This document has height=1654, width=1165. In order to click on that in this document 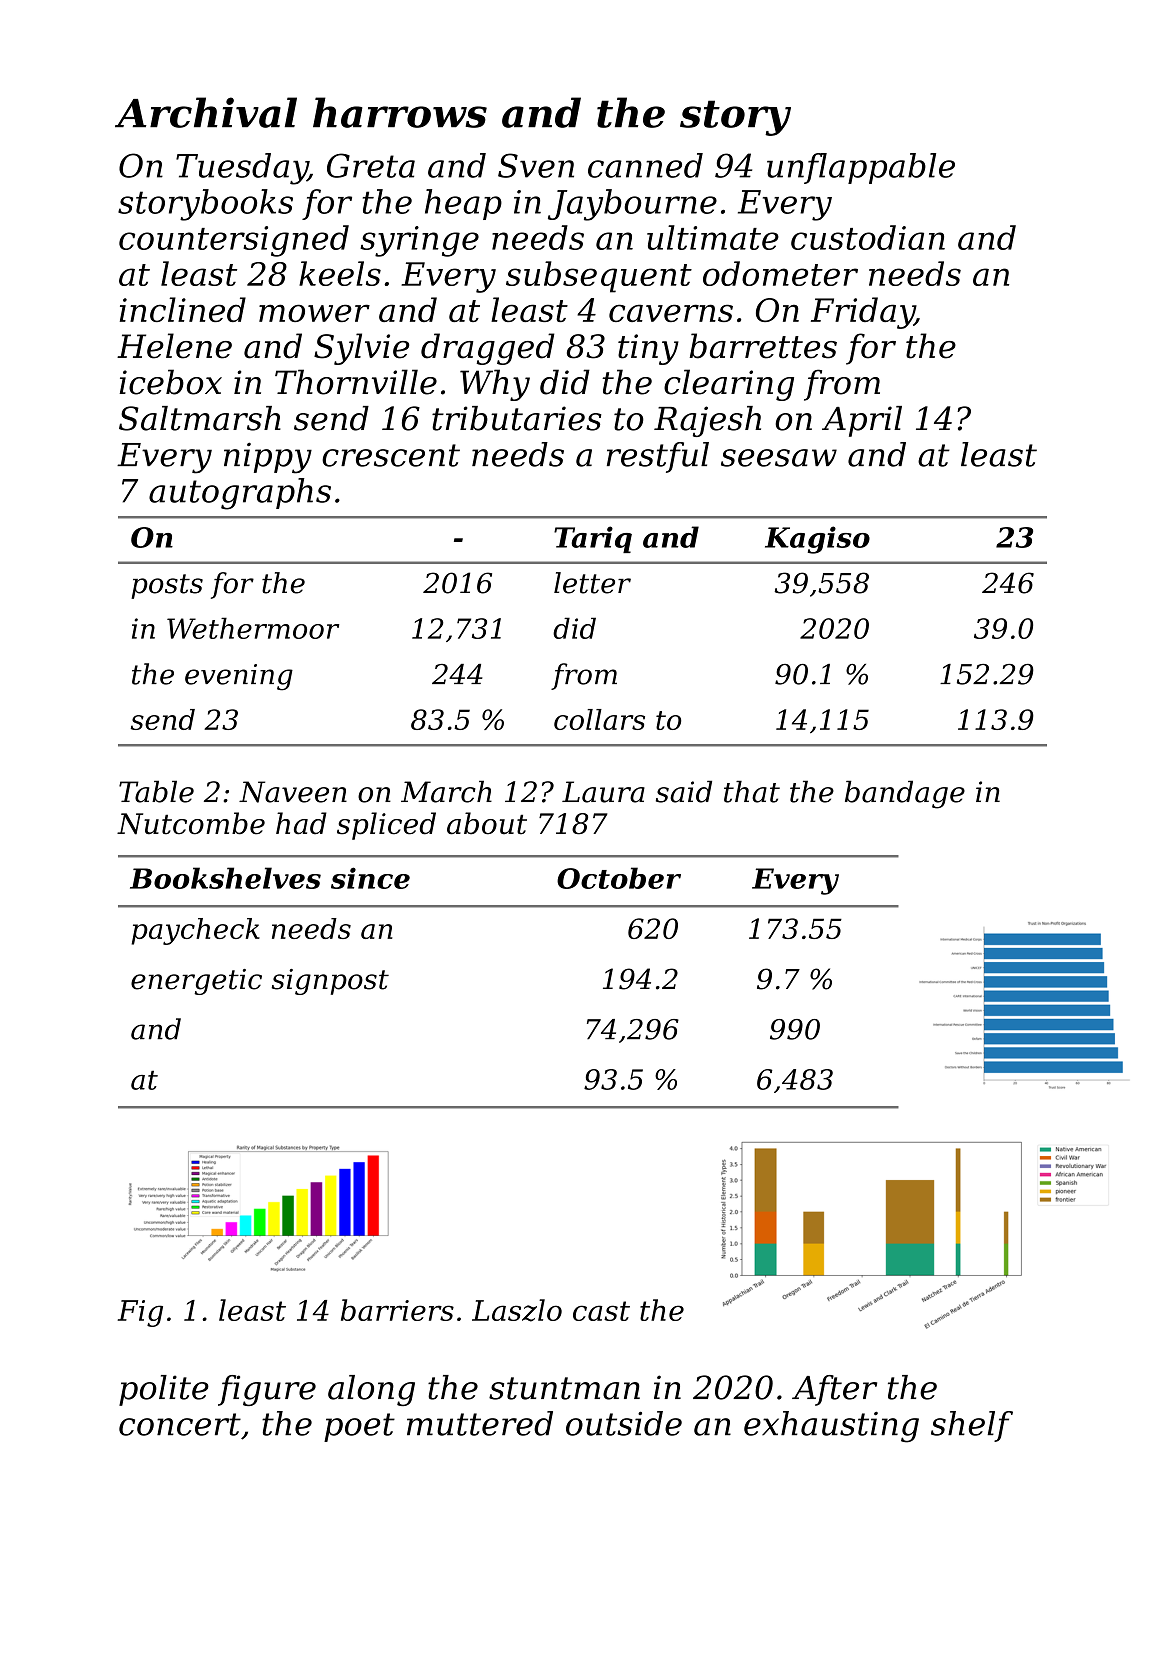, I will do `click(752, 791)`.
